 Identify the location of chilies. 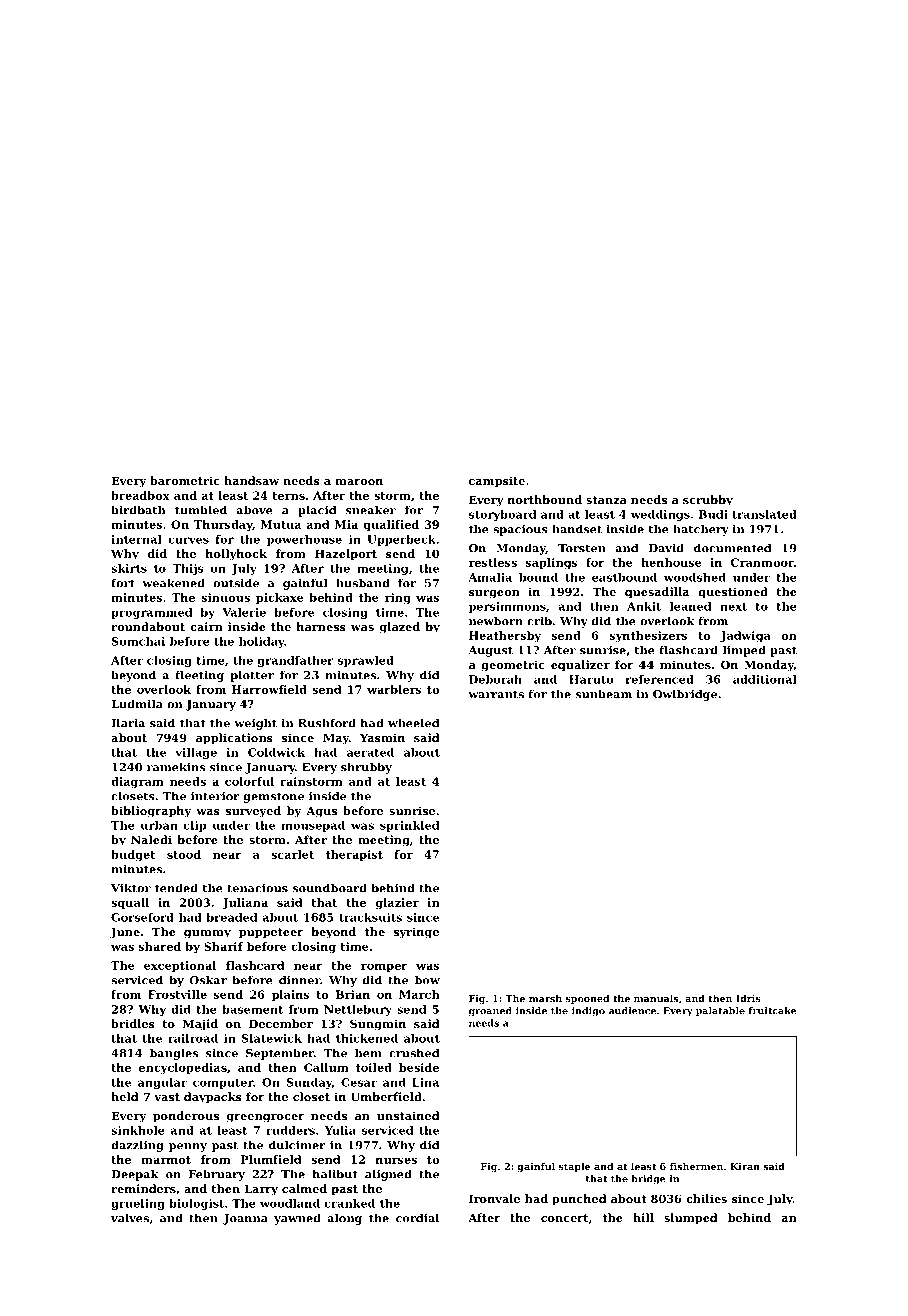
(706, 1198).
